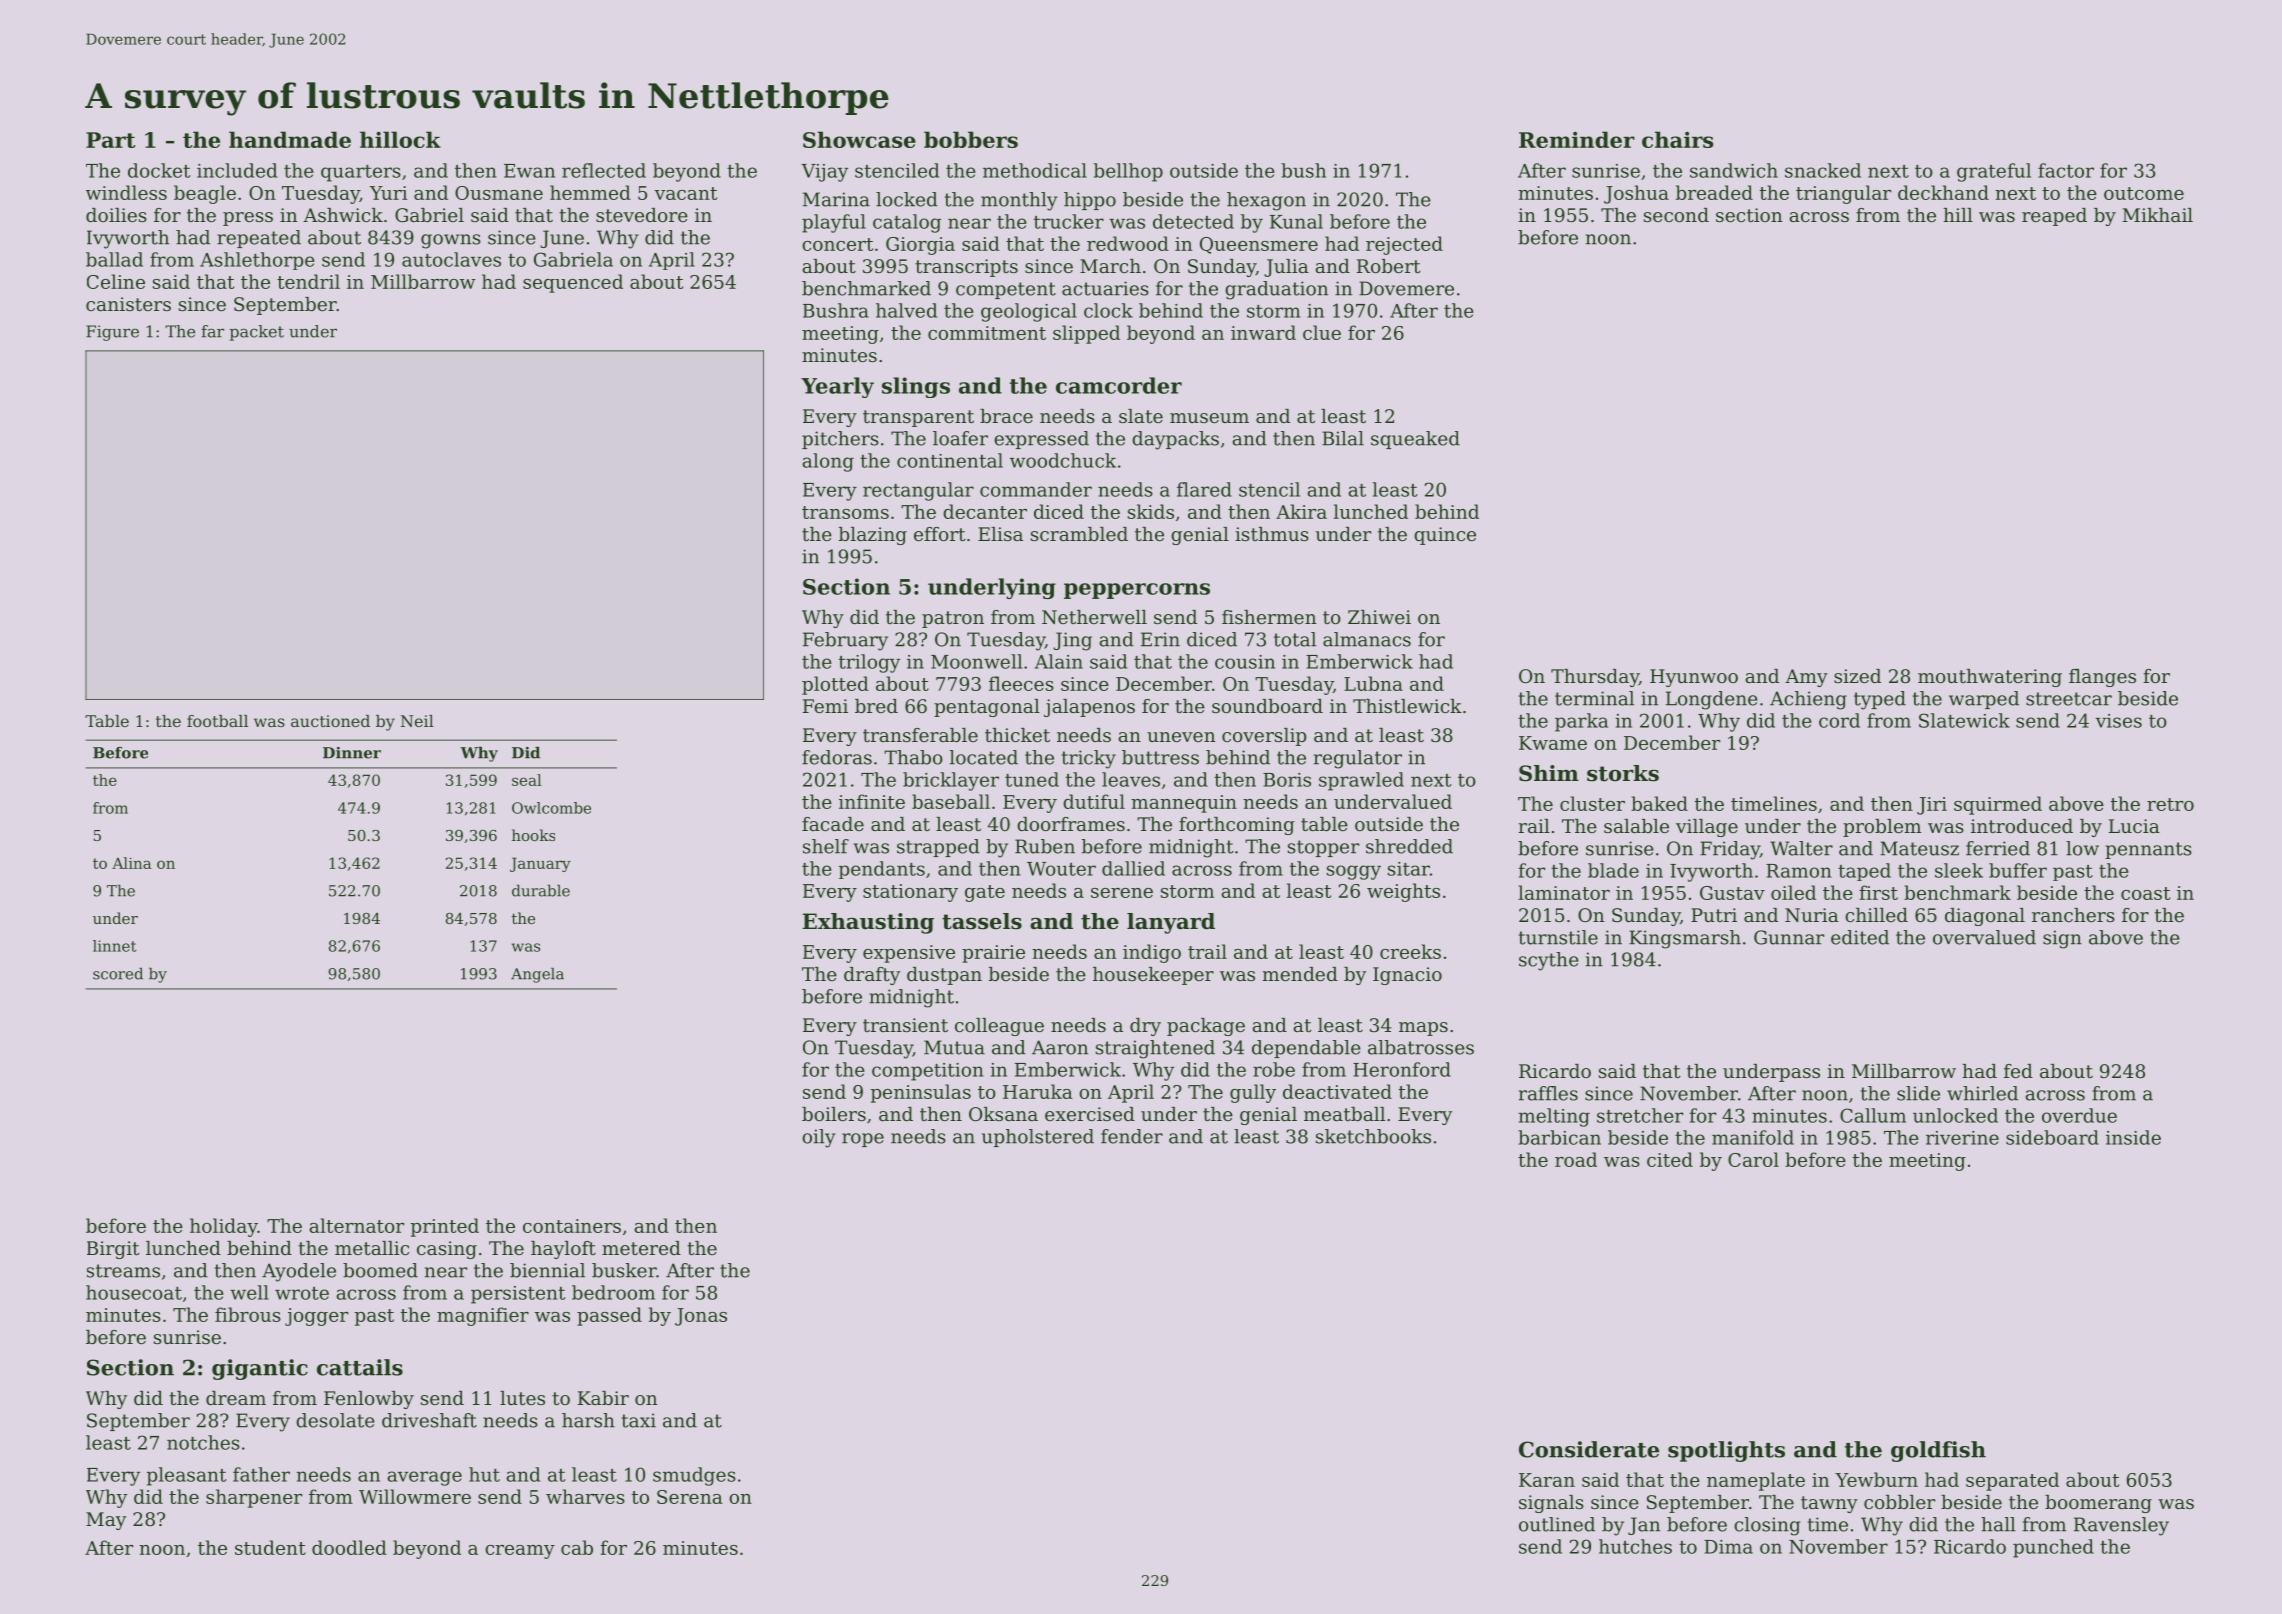 The image size is (2282, 1614). Describe the element at coordinates (1300, 974) in the screenshot. I see `mended` at that location.
